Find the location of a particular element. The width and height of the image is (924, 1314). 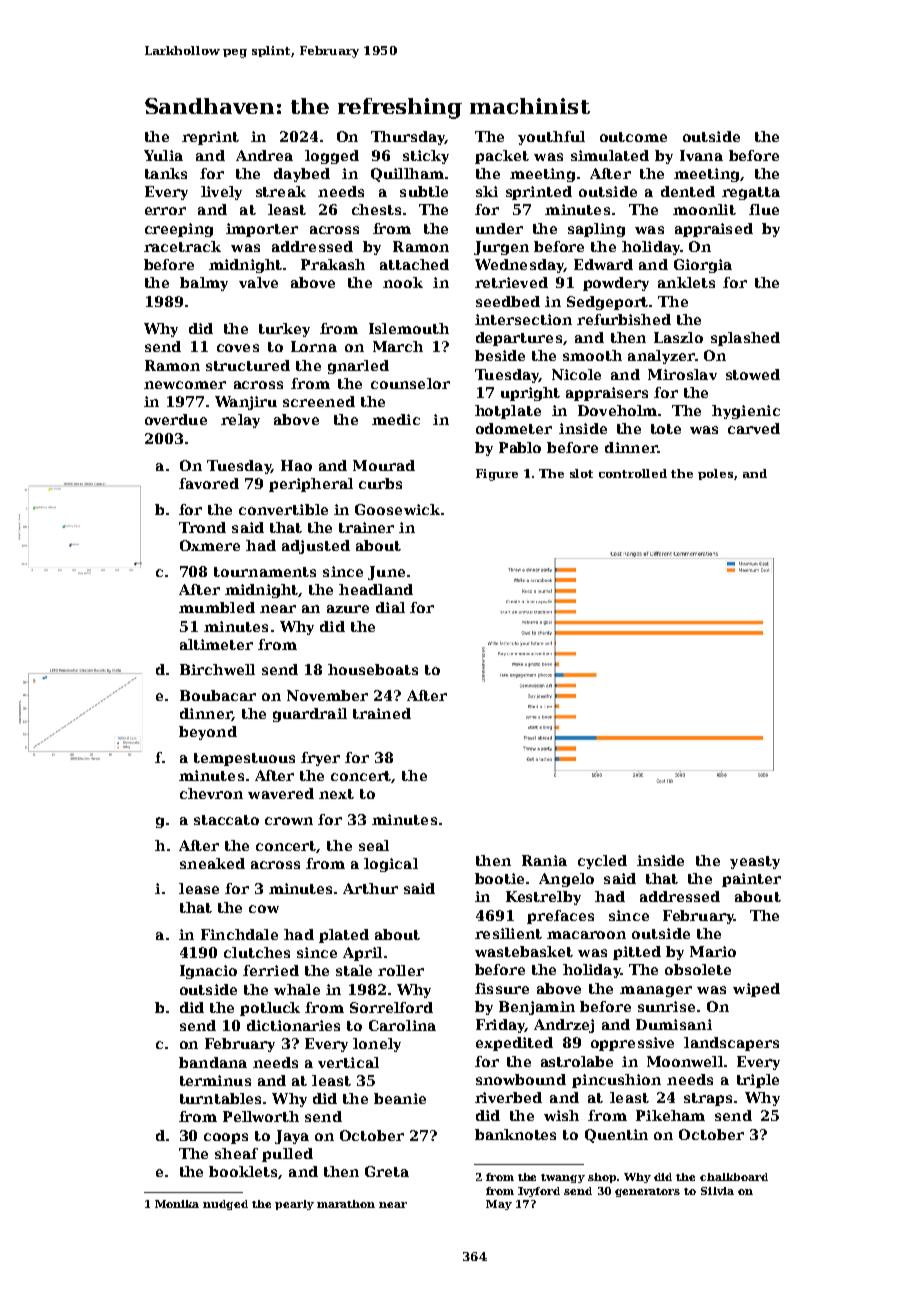

potluck is located at coordinates (270, 1009).
